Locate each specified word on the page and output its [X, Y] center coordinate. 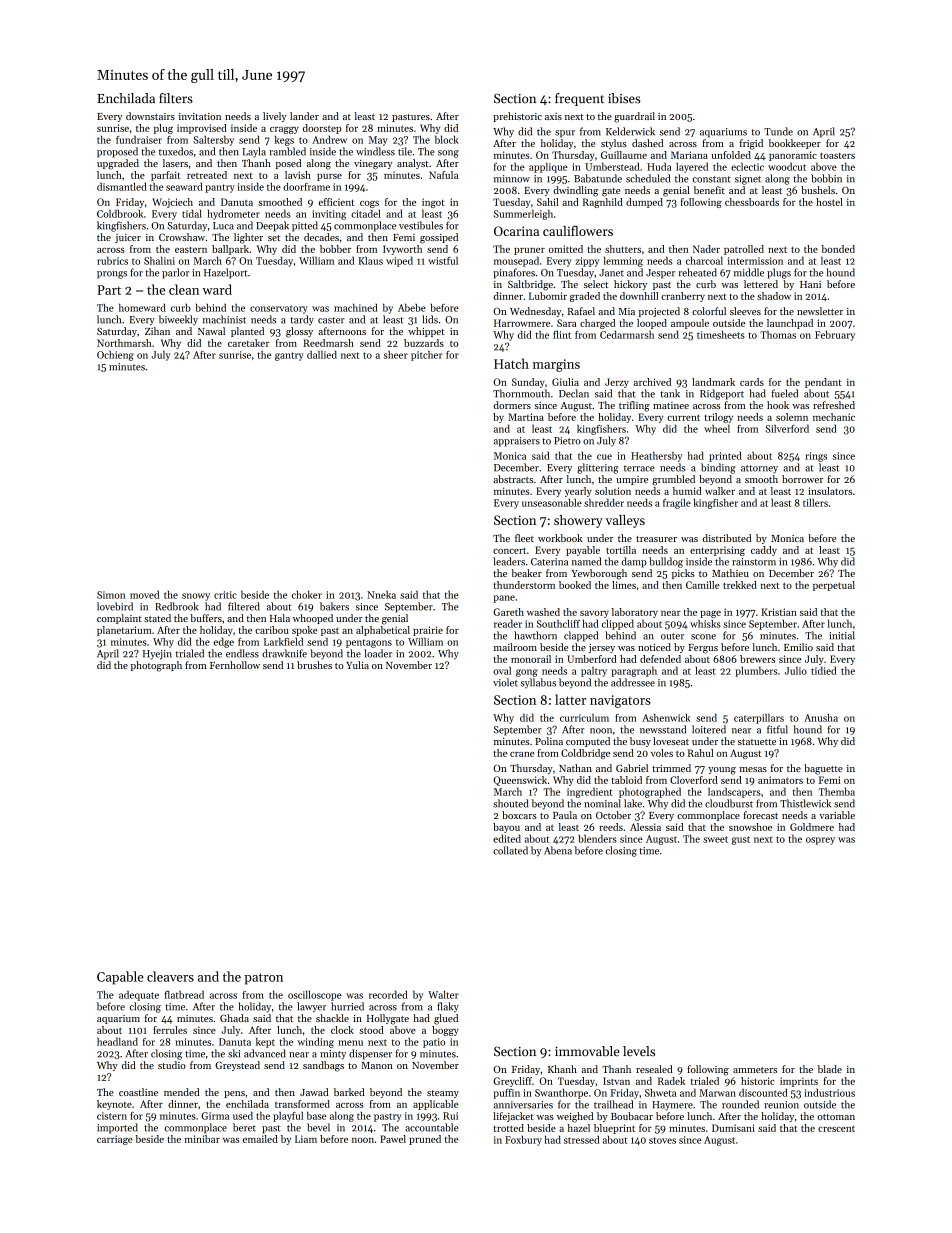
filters [176, 98]
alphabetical [383, 631]
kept [265, 1043]
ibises [624, 98]
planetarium [124, 631]
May [378, 141]
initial [842, 635]
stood [371, 1030]
